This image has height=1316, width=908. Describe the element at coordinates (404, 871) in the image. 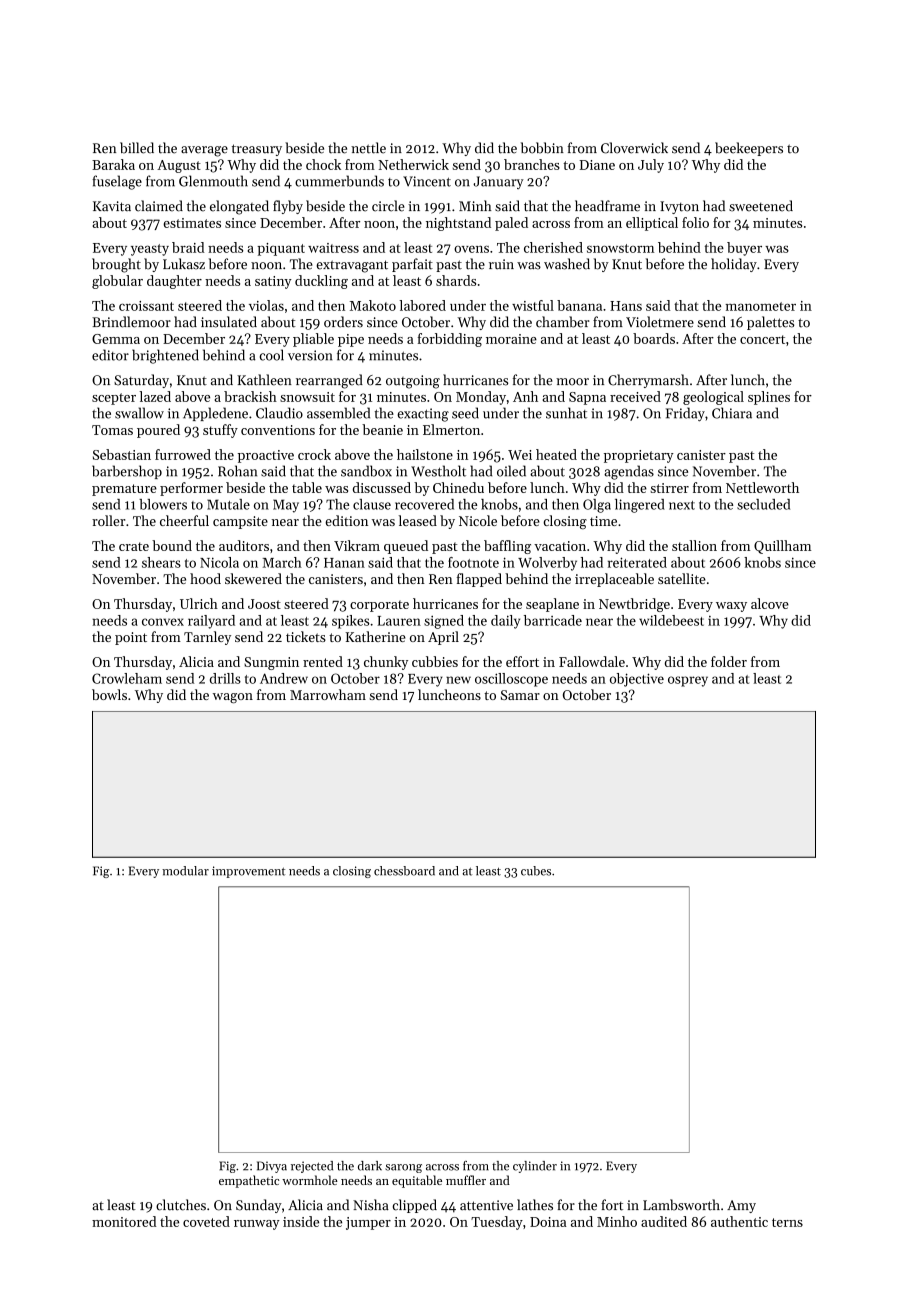

I see `chessboard` at that location.
